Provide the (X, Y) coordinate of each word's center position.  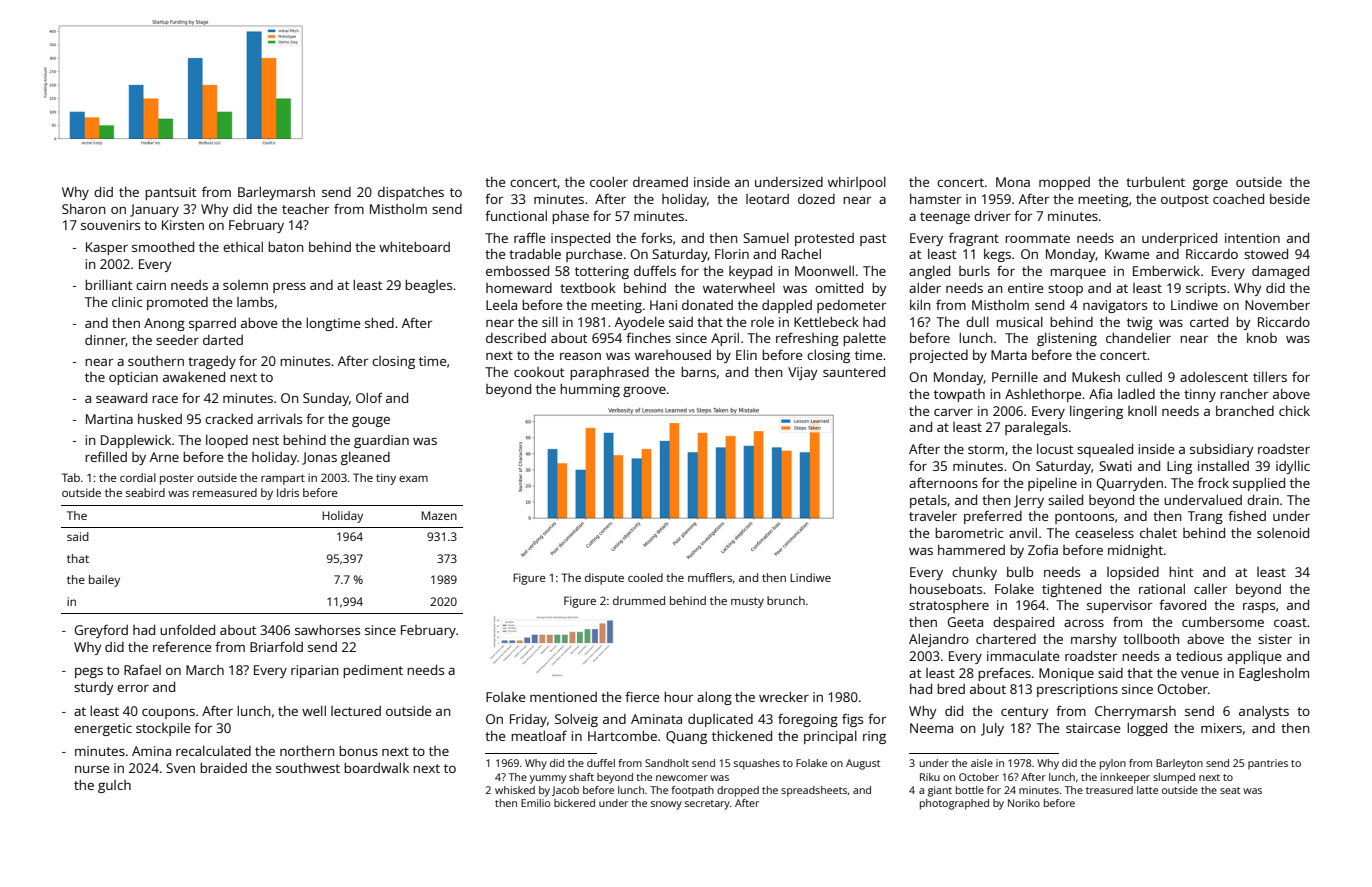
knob (1262, 338)
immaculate (1023, 656)
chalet (1158, 533)
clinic (127, 302)
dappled (787, 306)
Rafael (142, 669)
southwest (308, 768)
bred (951, 689)
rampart (283, 479)
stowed (1266, 253)
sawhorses (327, 630)
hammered (971, 550)
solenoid (1283, 532)
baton (286, 247)
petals (928, 501)
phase (570, 217)
